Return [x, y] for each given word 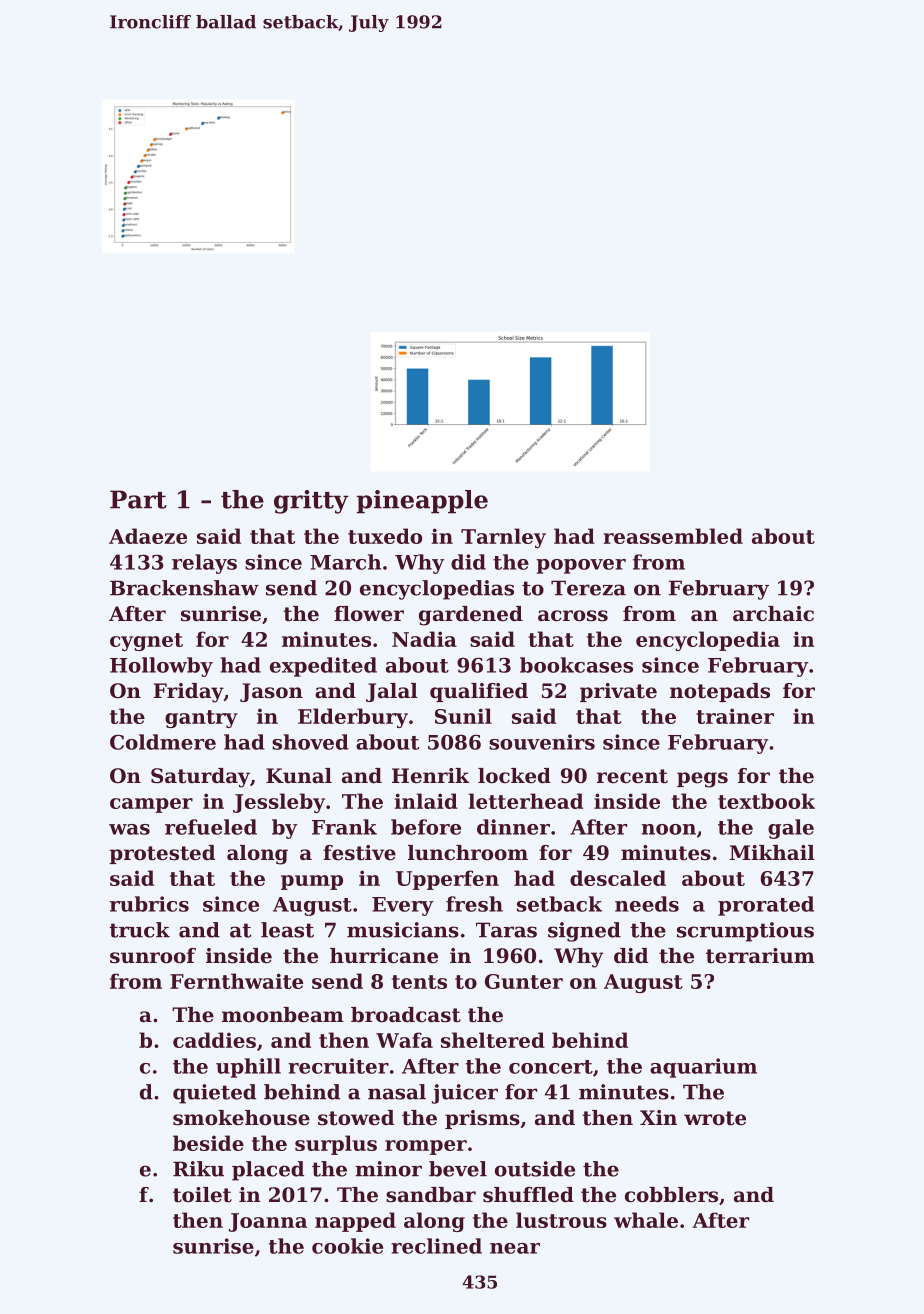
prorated [766, 906]
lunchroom [468, 853]
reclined [436, 1246]
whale [646, 1220]
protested [162, 854]
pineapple [422, 502]
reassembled [673, 536]
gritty [311, 502]
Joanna [268, 1222]
